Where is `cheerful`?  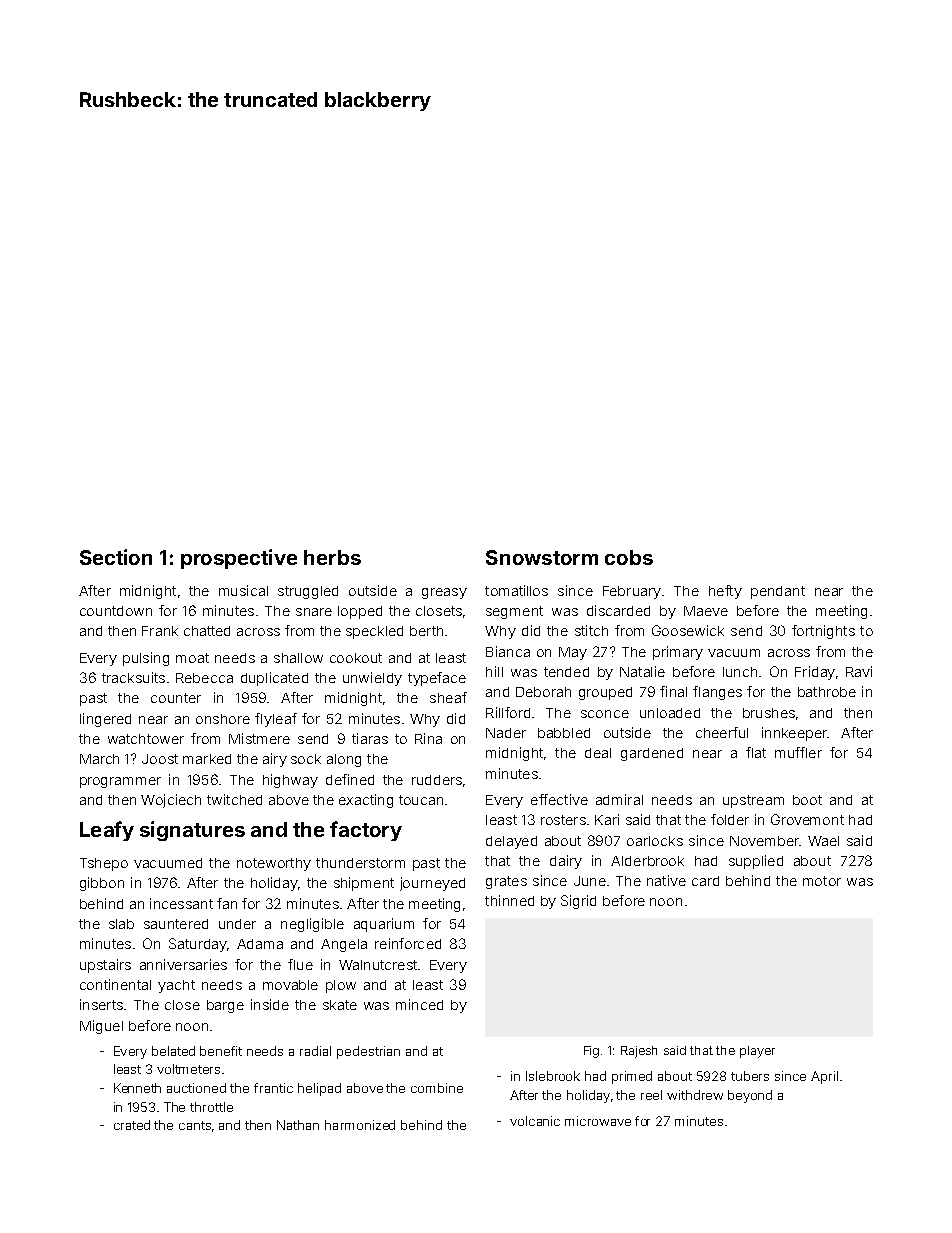 cheerful is located at coordinates (722, 732).
